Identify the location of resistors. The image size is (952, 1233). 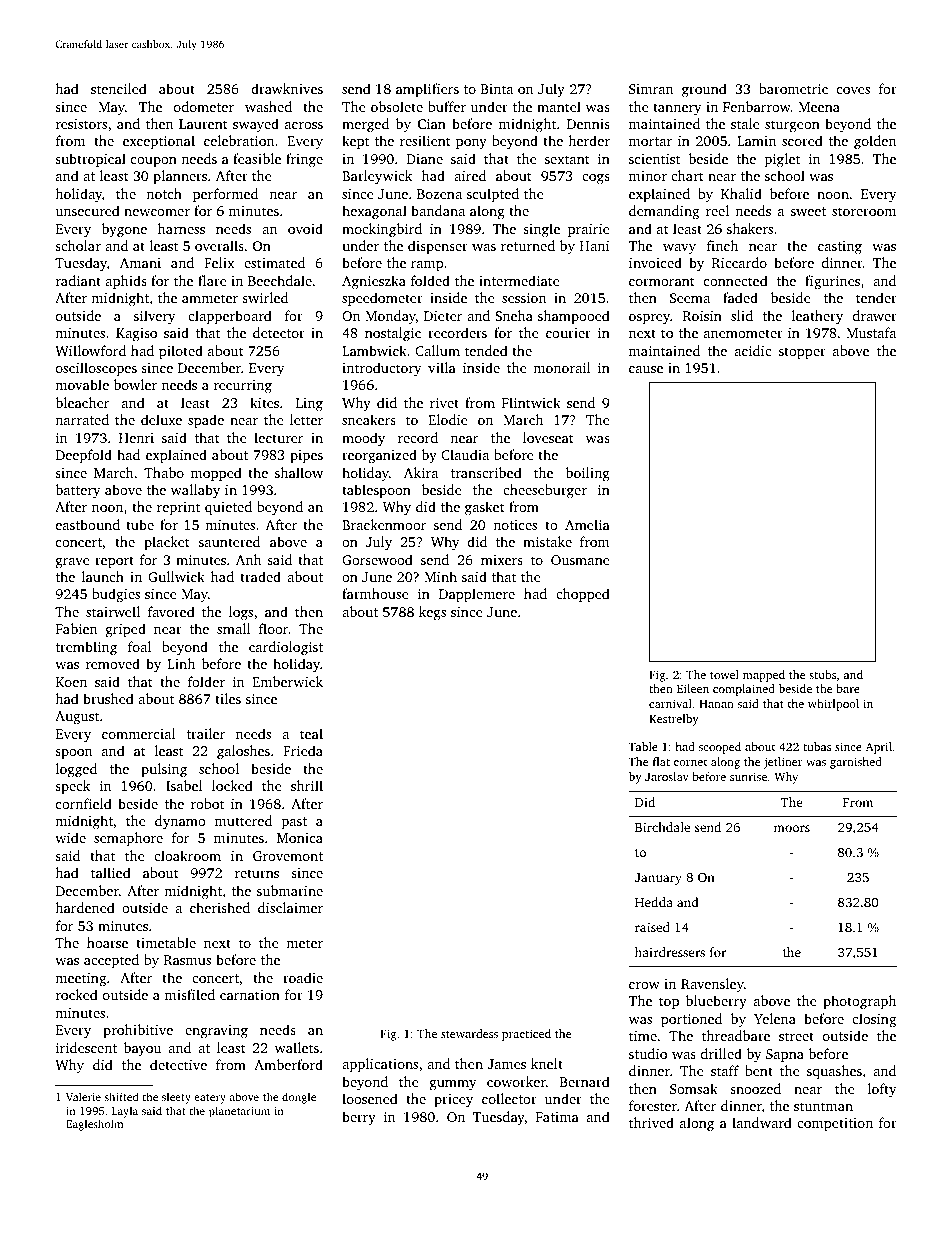
(81, 124).
